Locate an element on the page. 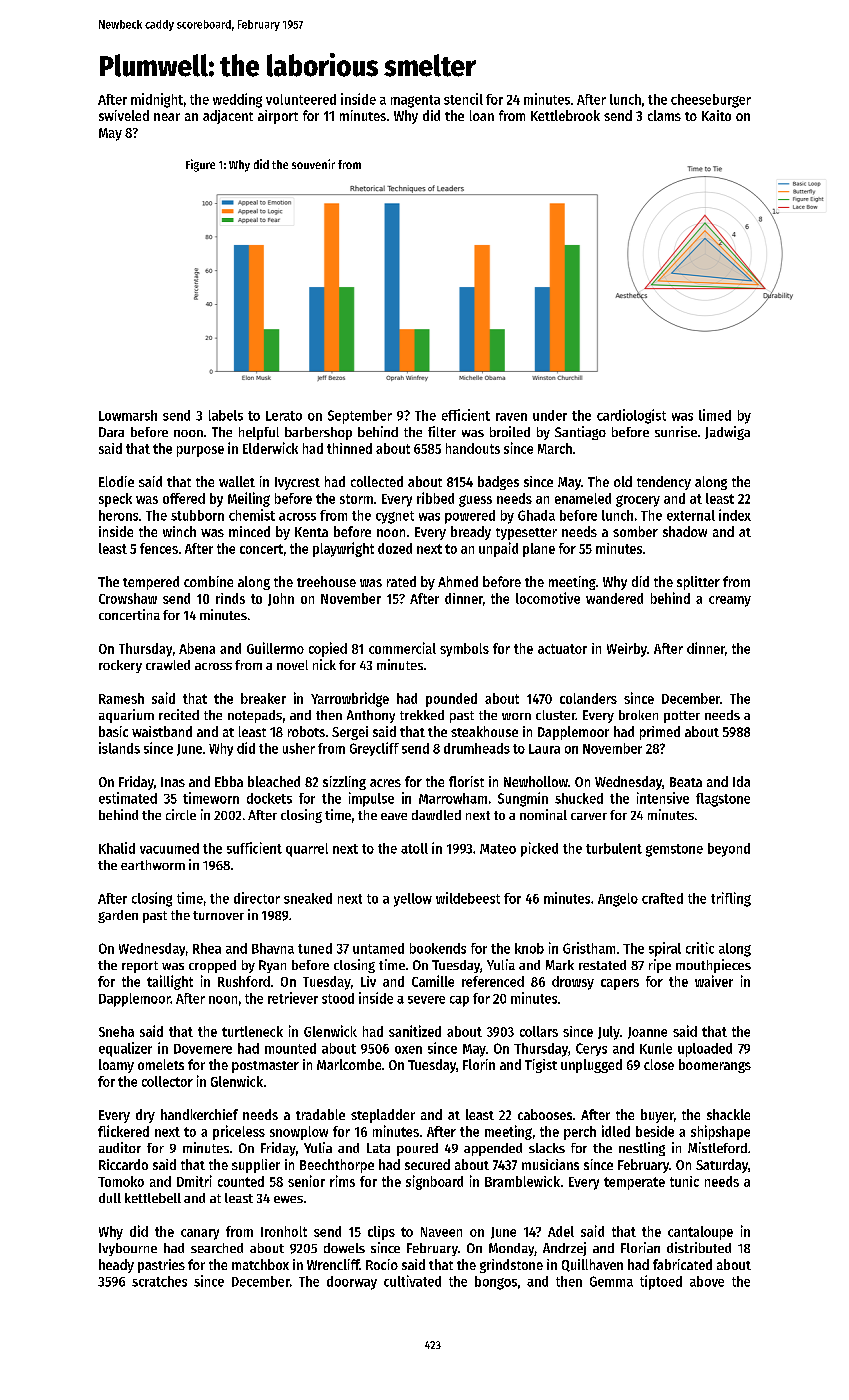 Image resolution: width=849 pixels, height=1400 pixels. unpaid is located at coordinates (498, 549).
